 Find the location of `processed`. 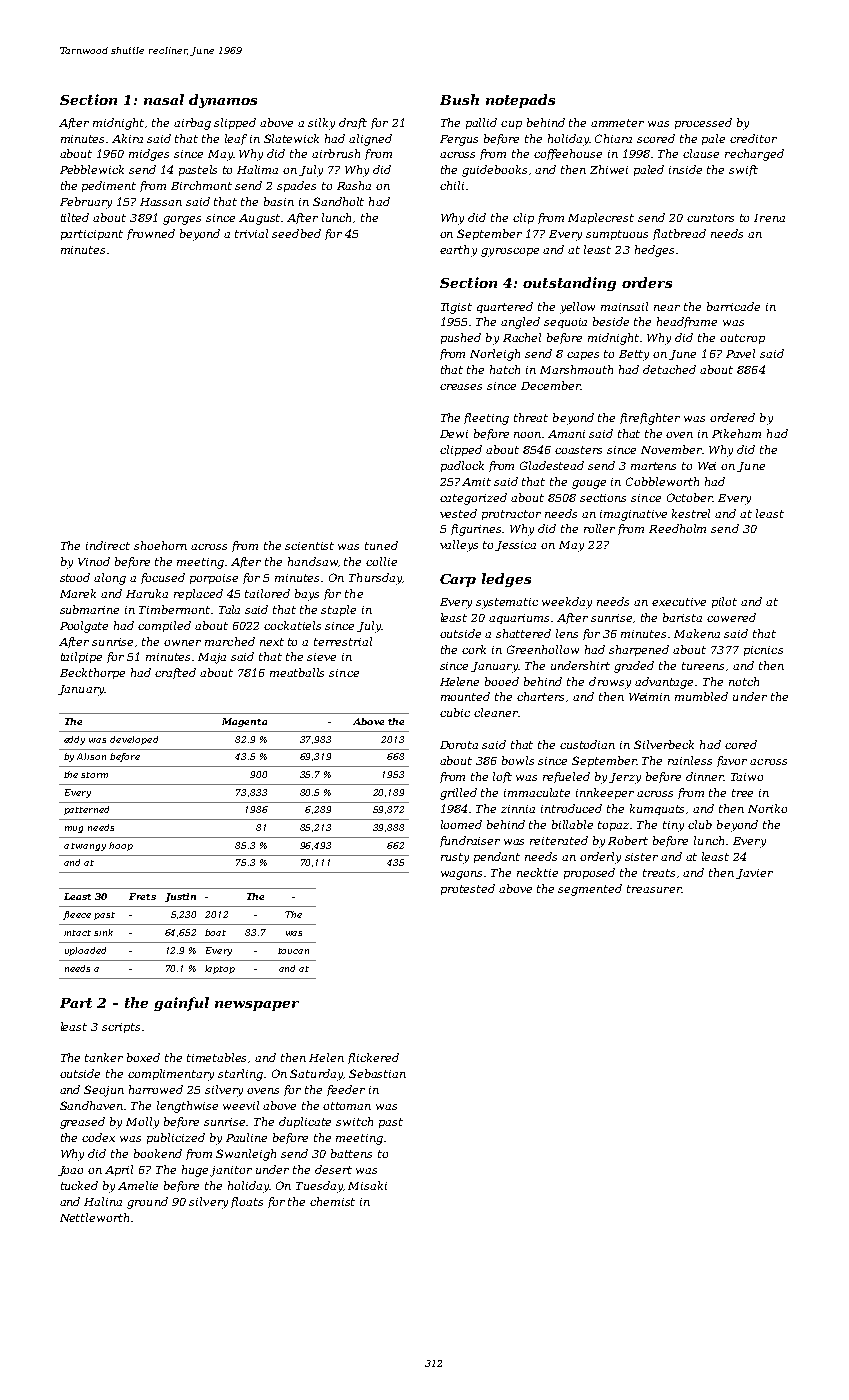

processed is located at coordinates (703, 123).
